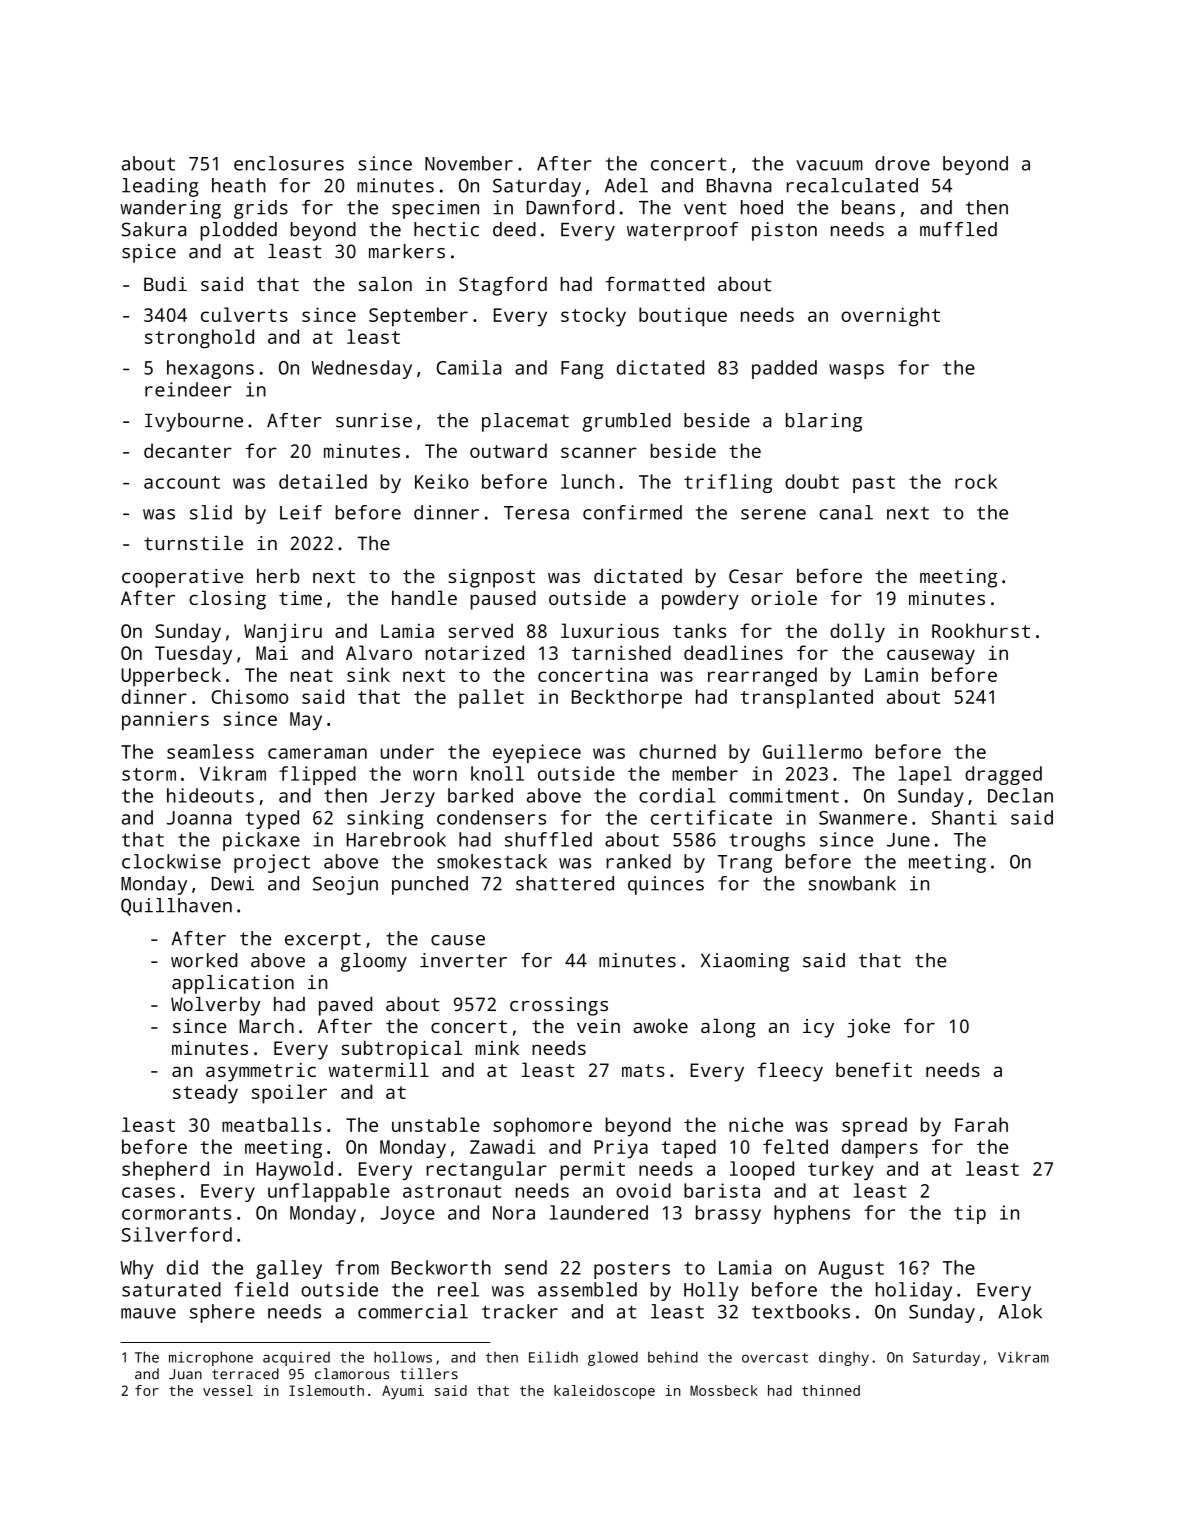 This screenshot has width=1177, height=1524. I want to click on leading, so click(160, 187).
